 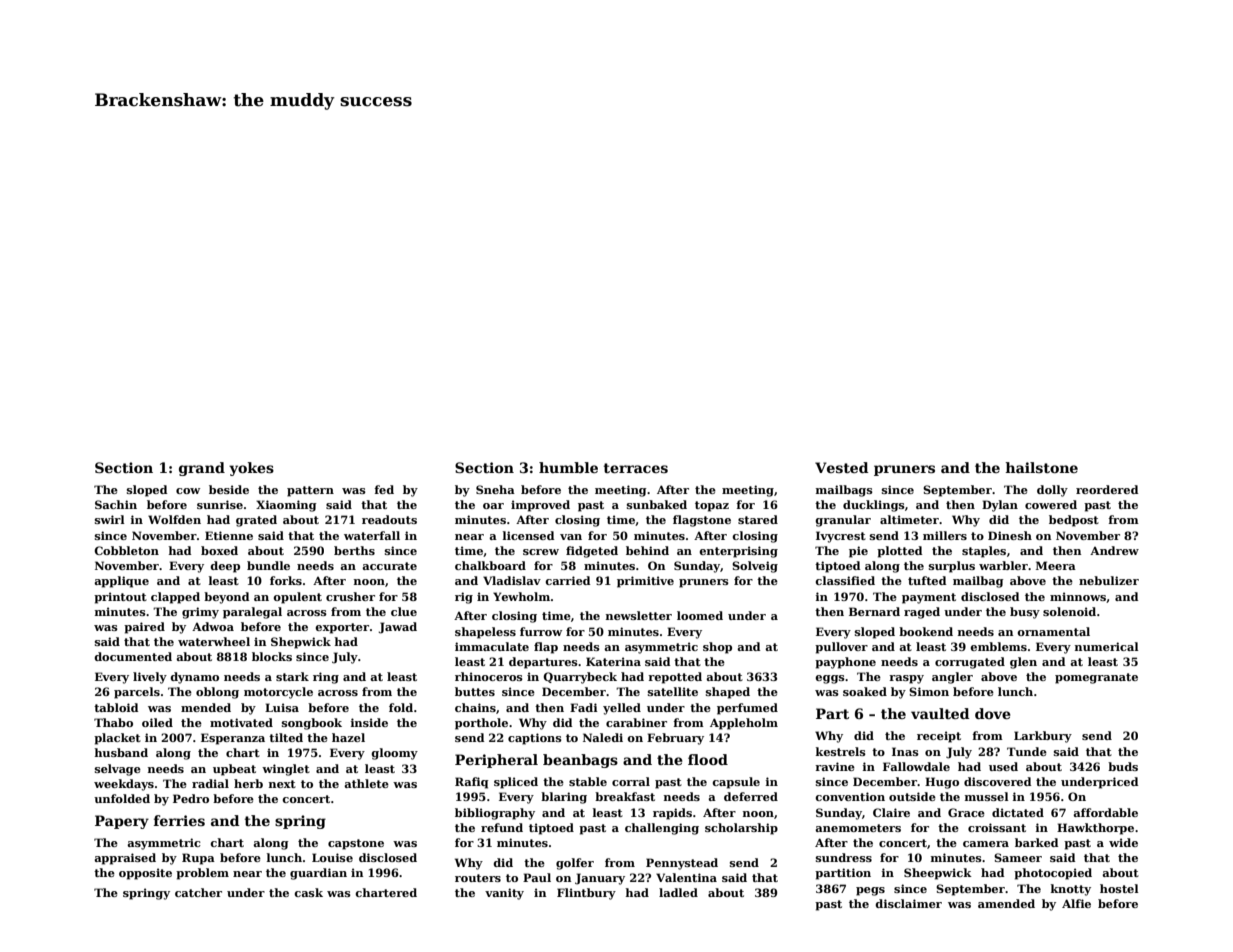 I want to click on weekdays, so click(x=124, y=785).
